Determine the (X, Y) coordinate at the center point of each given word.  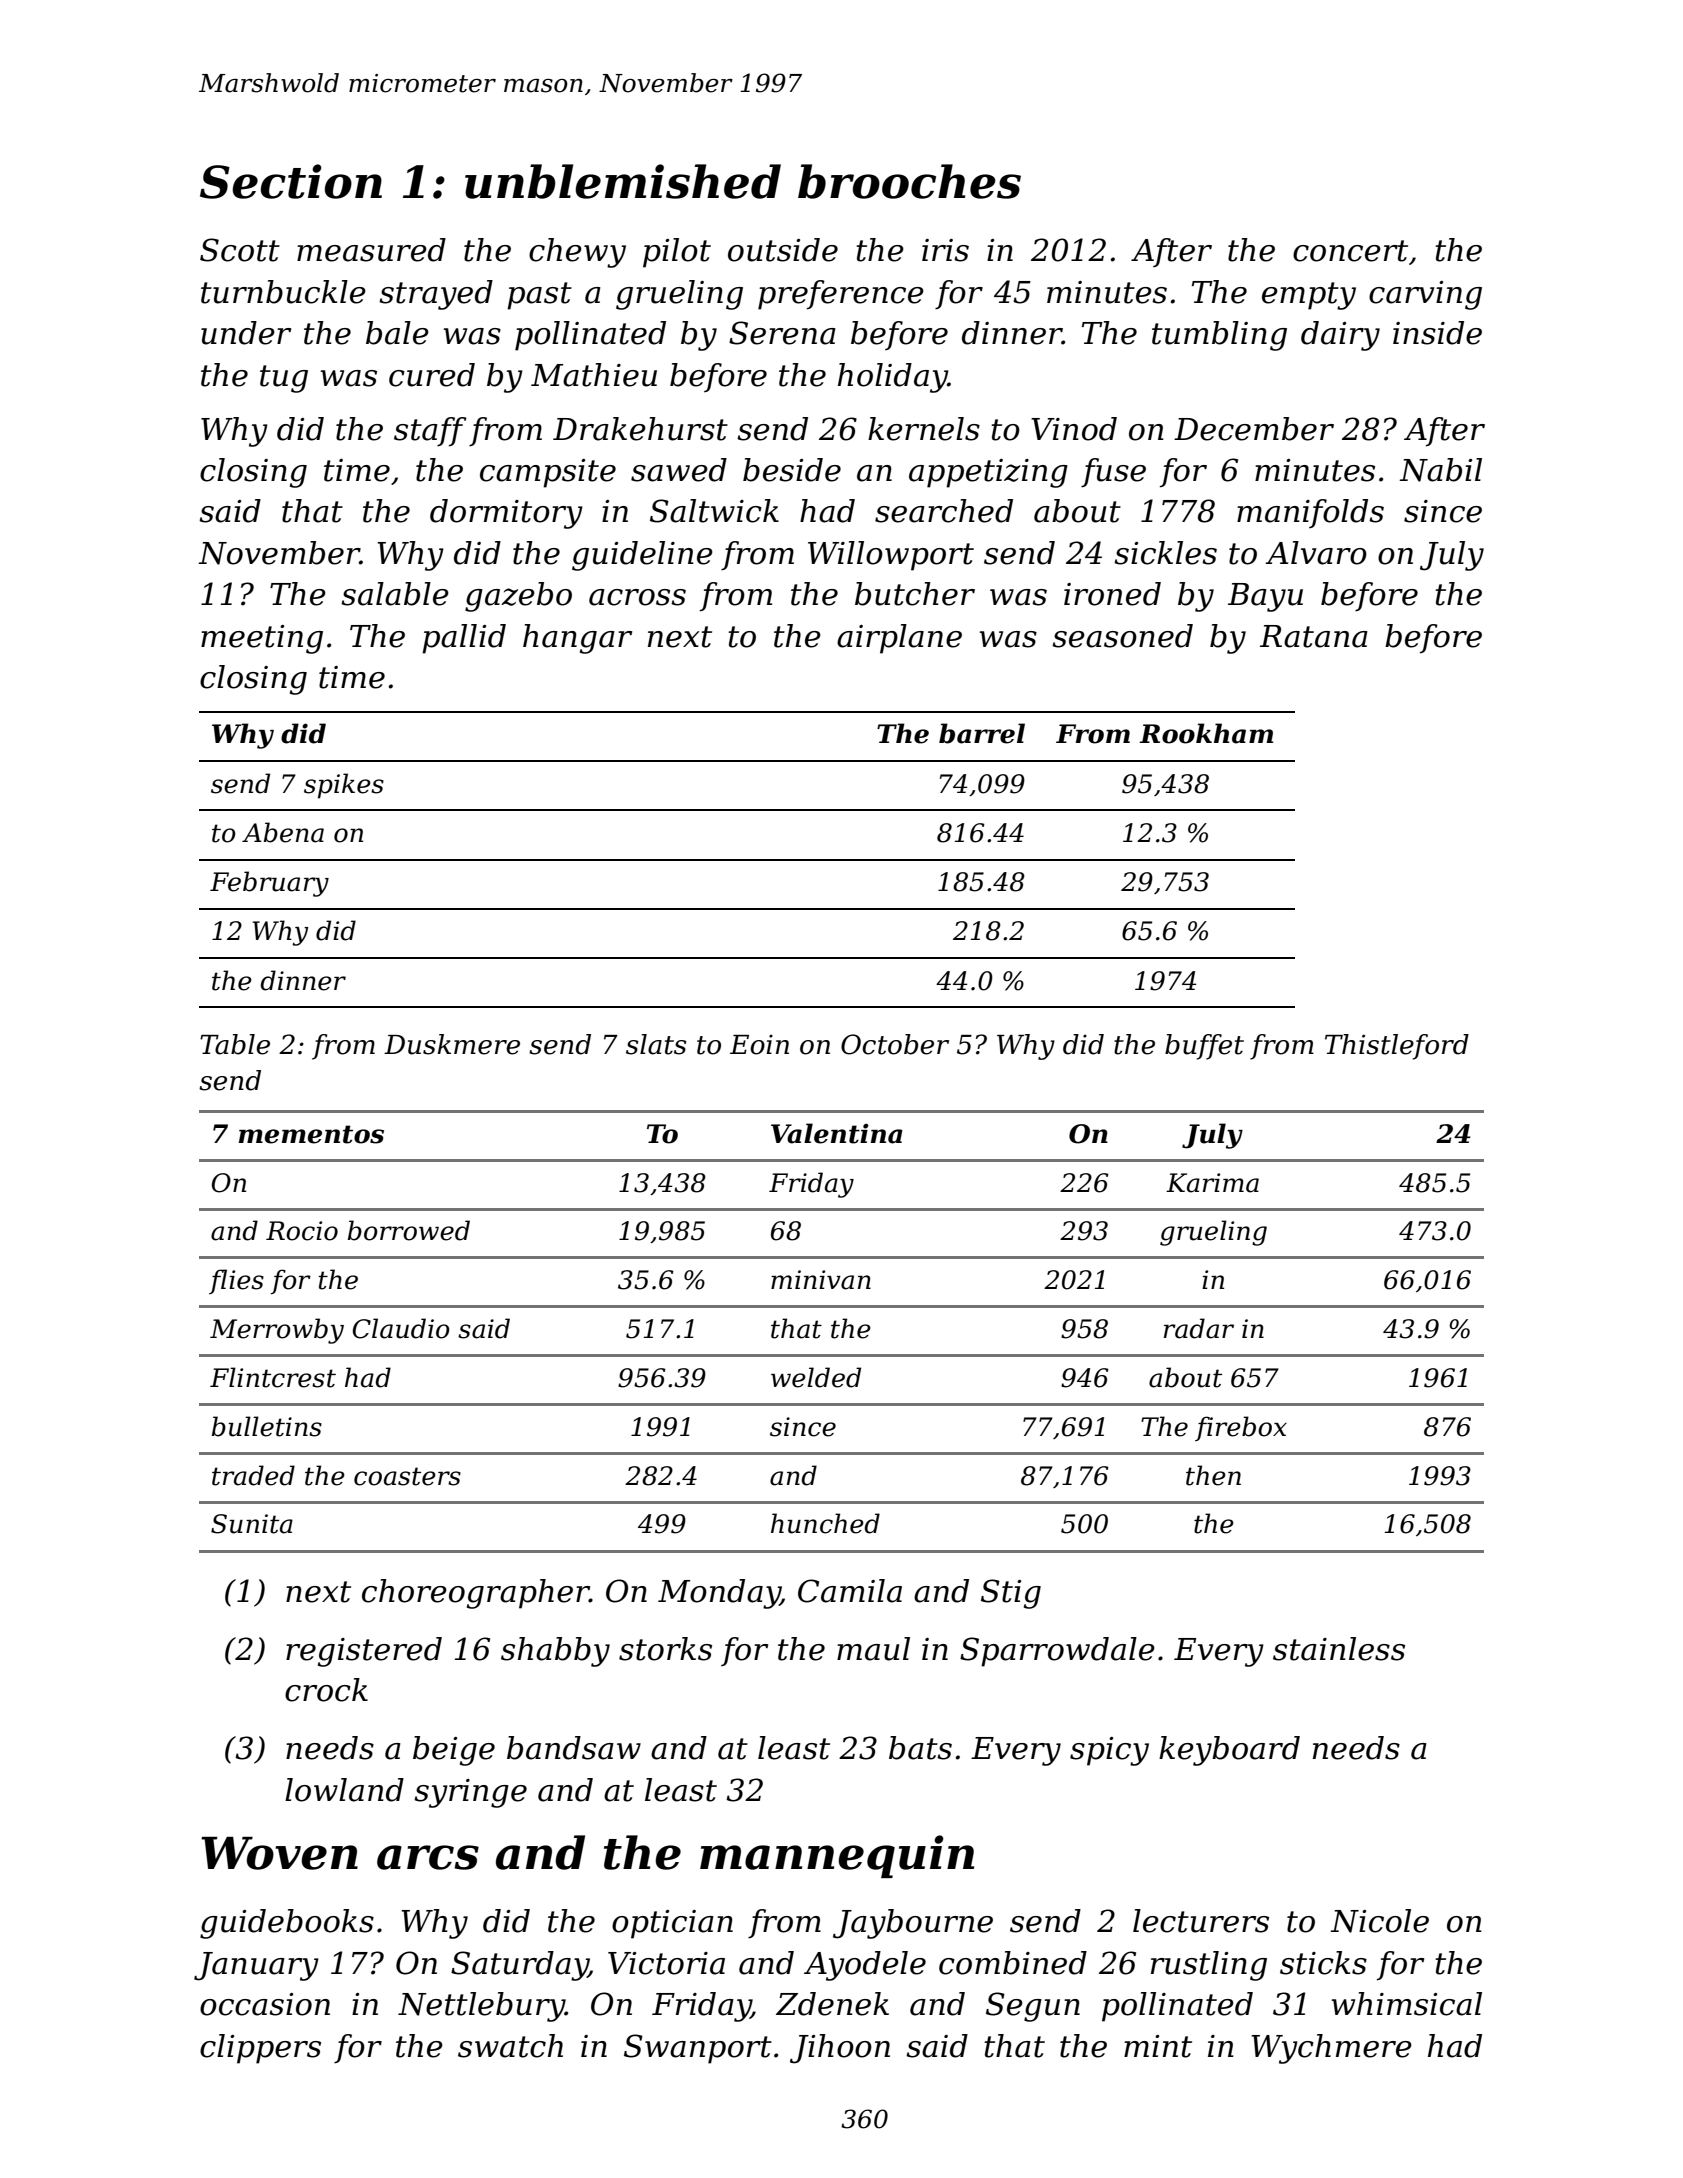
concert (1350, 251)
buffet (1204, 1047)
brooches (909, 181)
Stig (1011, 1594)
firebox (1241, 1428)
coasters (407, 1476)
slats (656, 1044)
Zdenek (832, 2004)
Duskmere (452, 1044)
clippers (260, 2049)
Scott (240, 250)
